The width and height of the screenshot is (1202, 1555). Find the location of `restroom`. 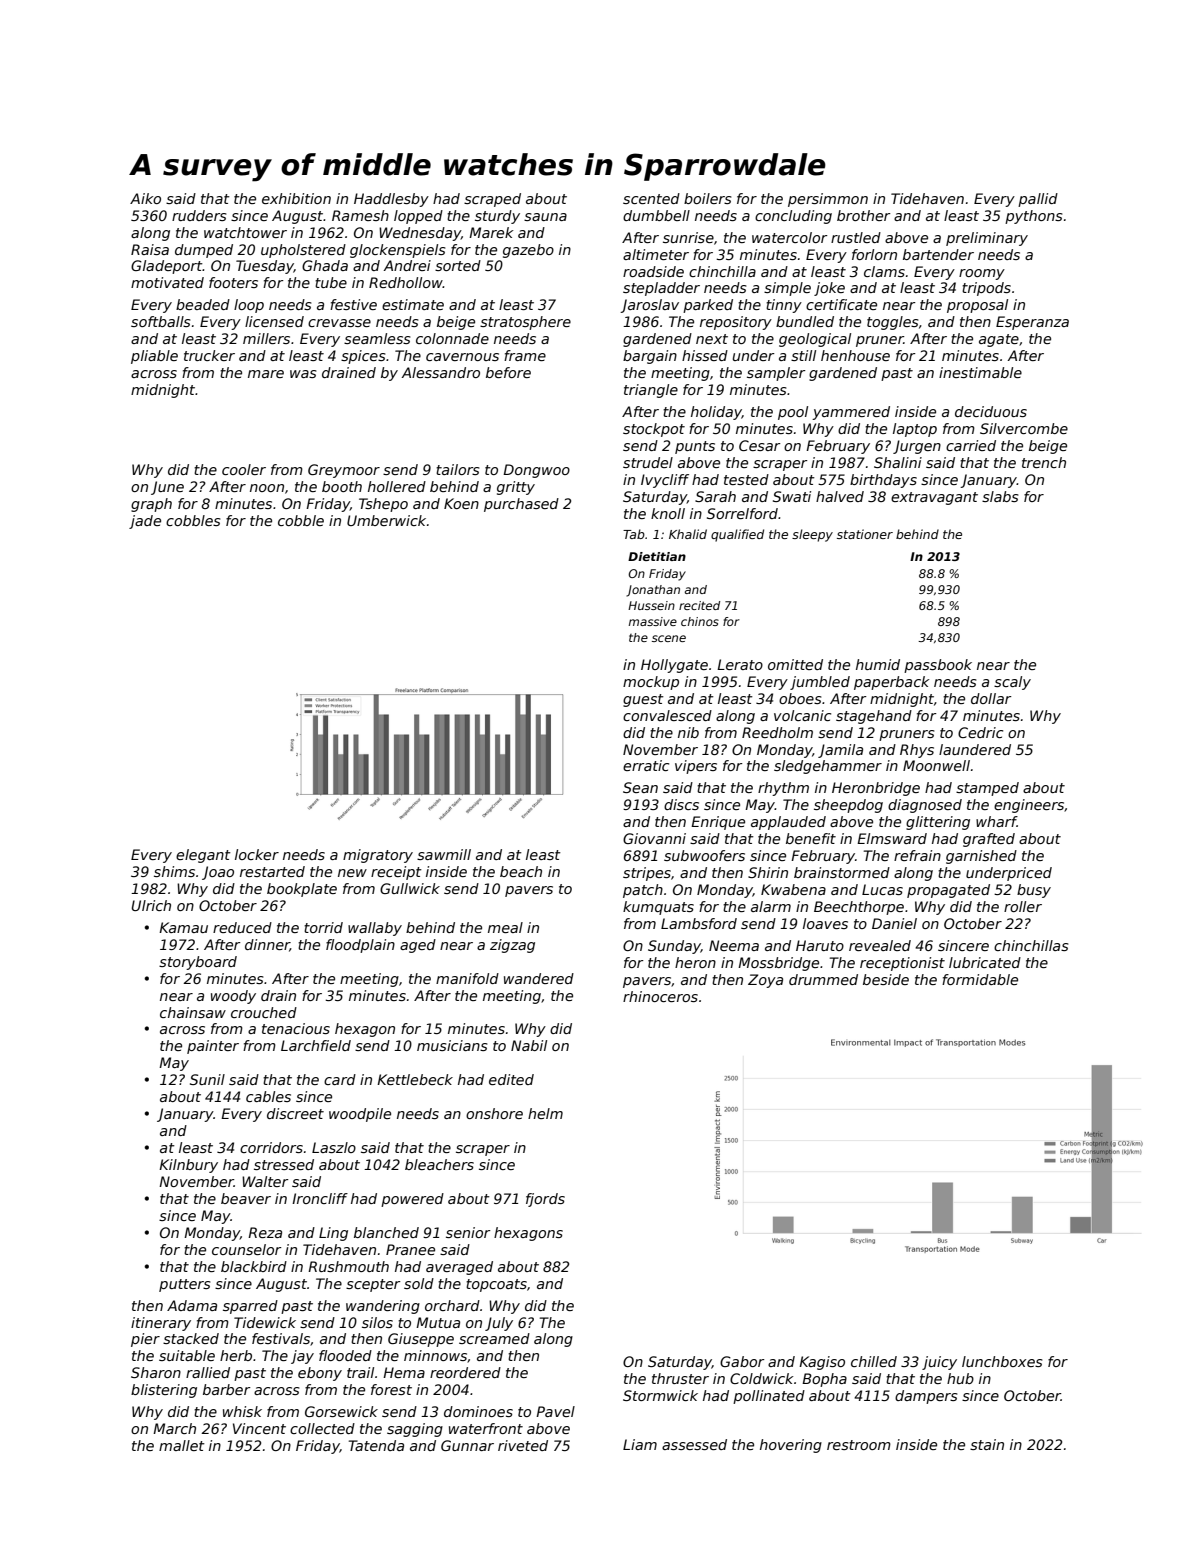

restroom is located at coordinates (859, 1445).
